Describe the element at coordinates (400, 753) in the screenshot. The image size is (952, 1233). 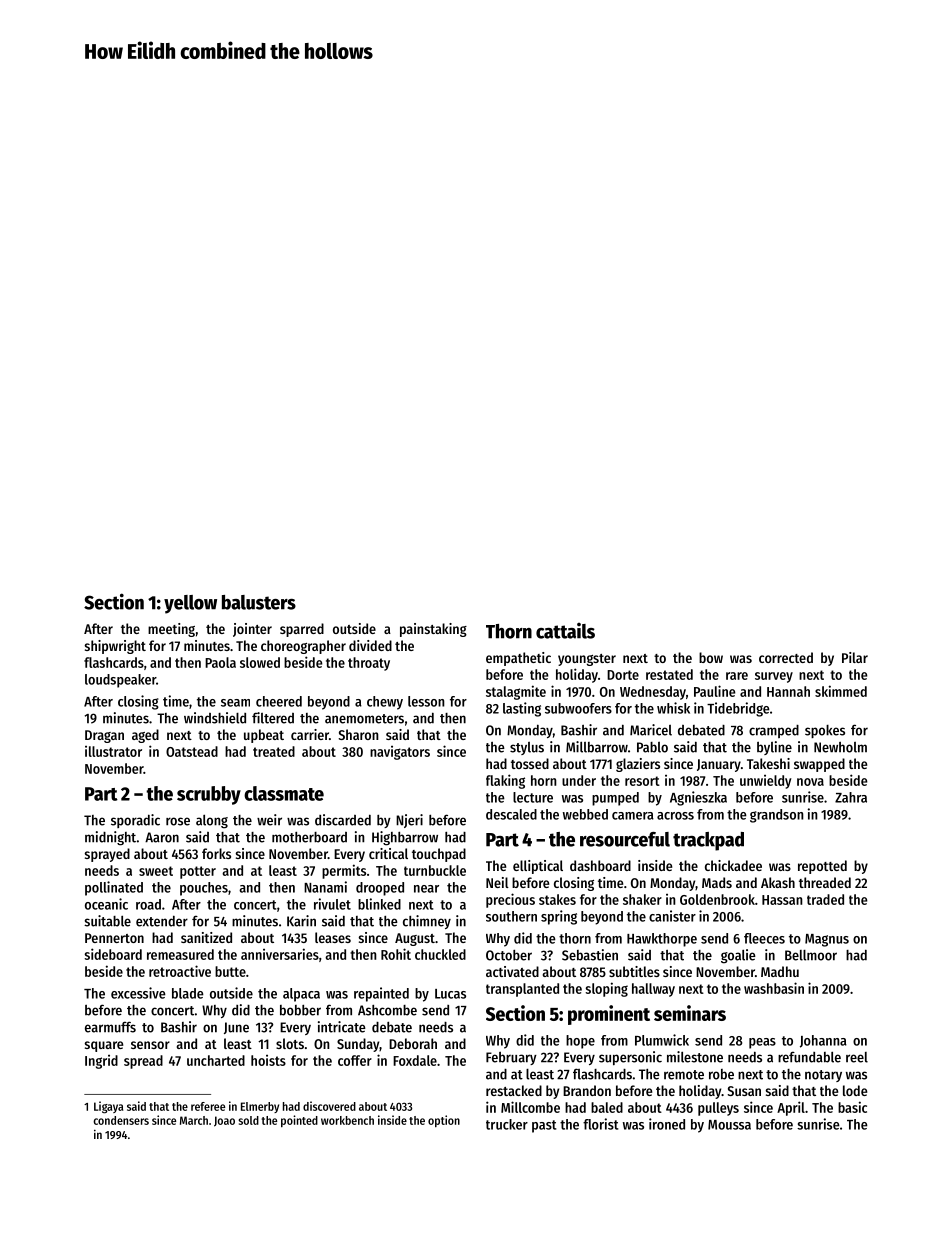
I see `navigators` at that location.
